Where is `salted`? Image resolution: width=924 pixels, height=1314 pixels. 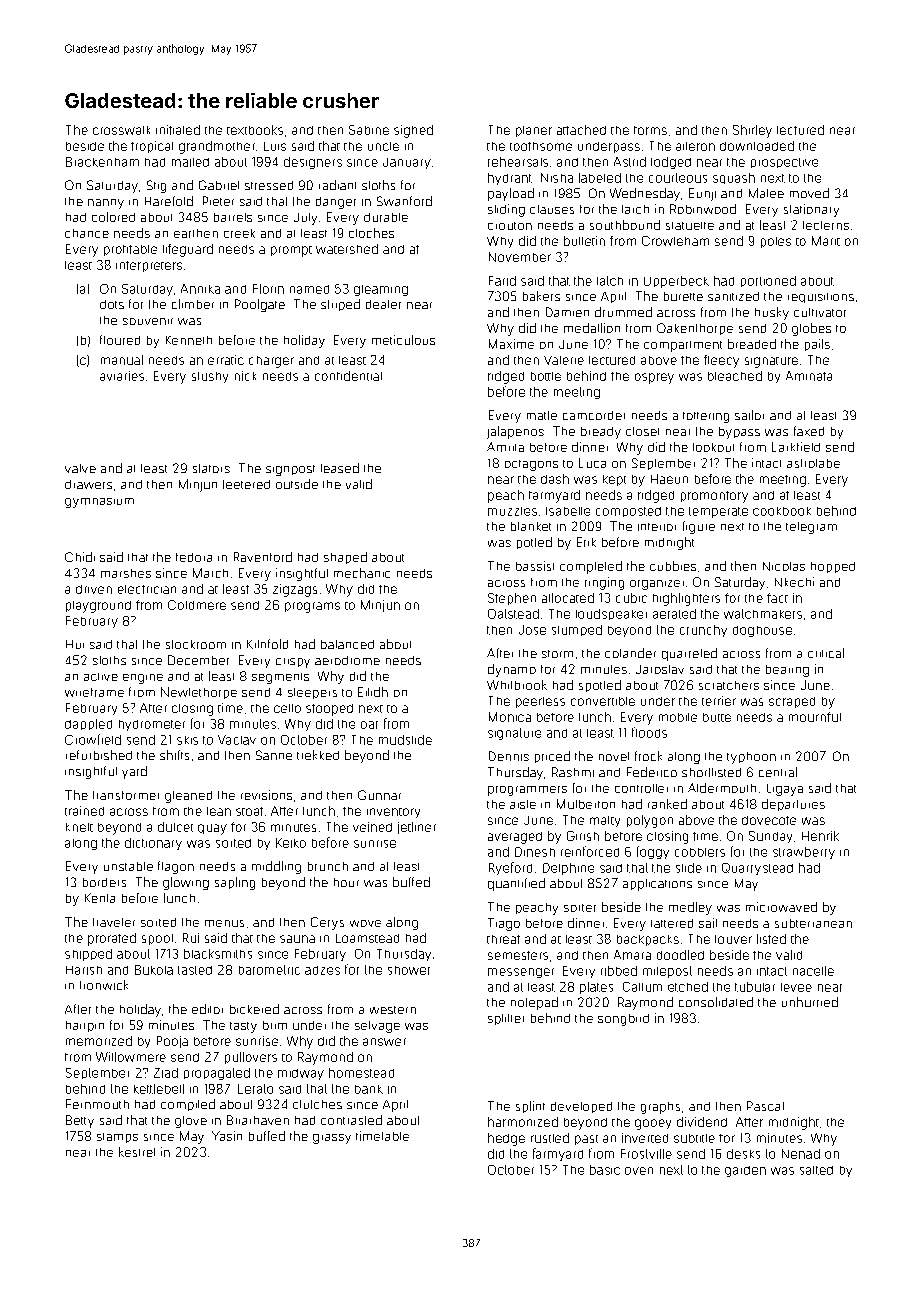
salted is located at coordinates (816, 1170).
